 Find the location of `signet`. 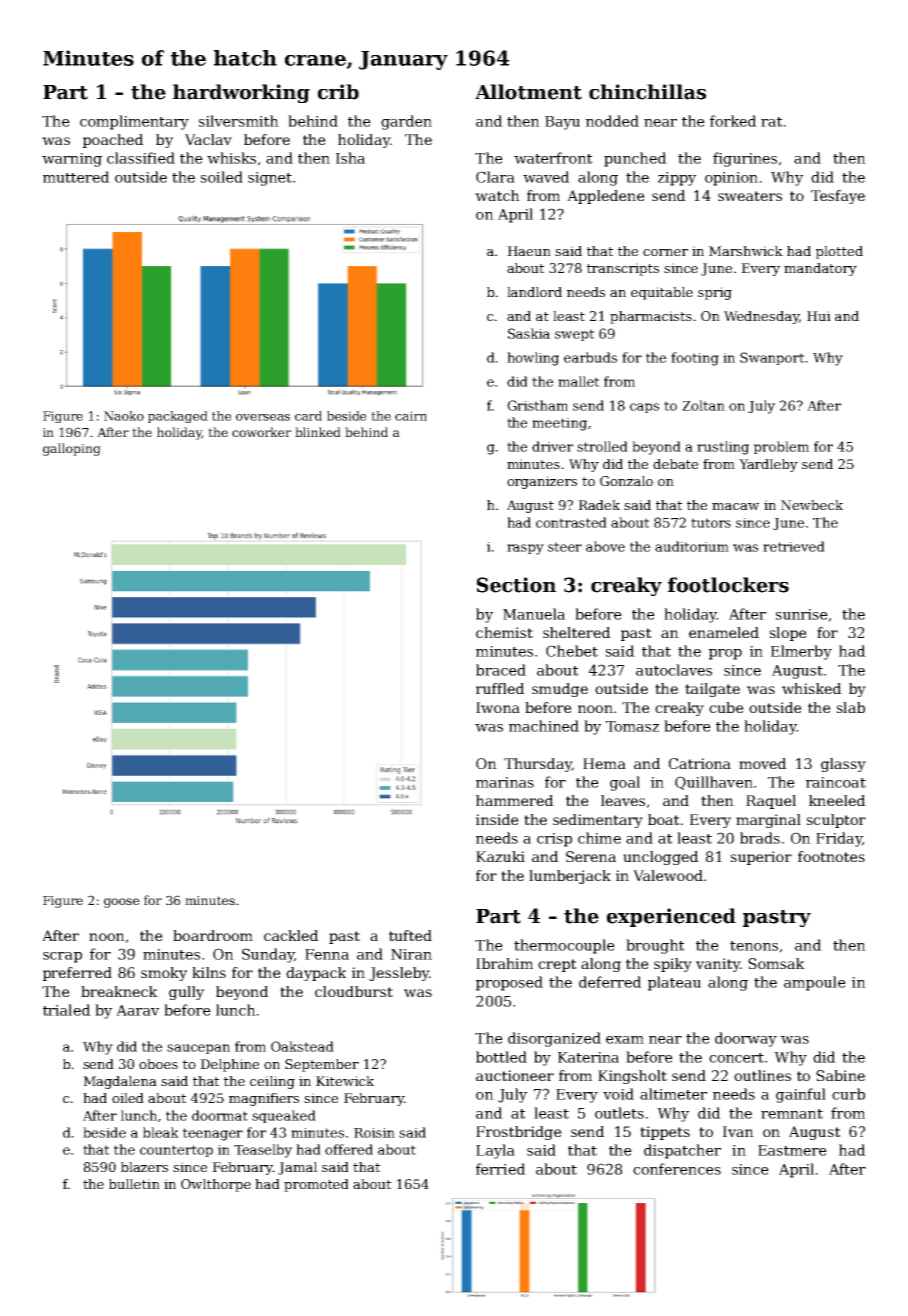

signet is located at coordinates (270, 179).
